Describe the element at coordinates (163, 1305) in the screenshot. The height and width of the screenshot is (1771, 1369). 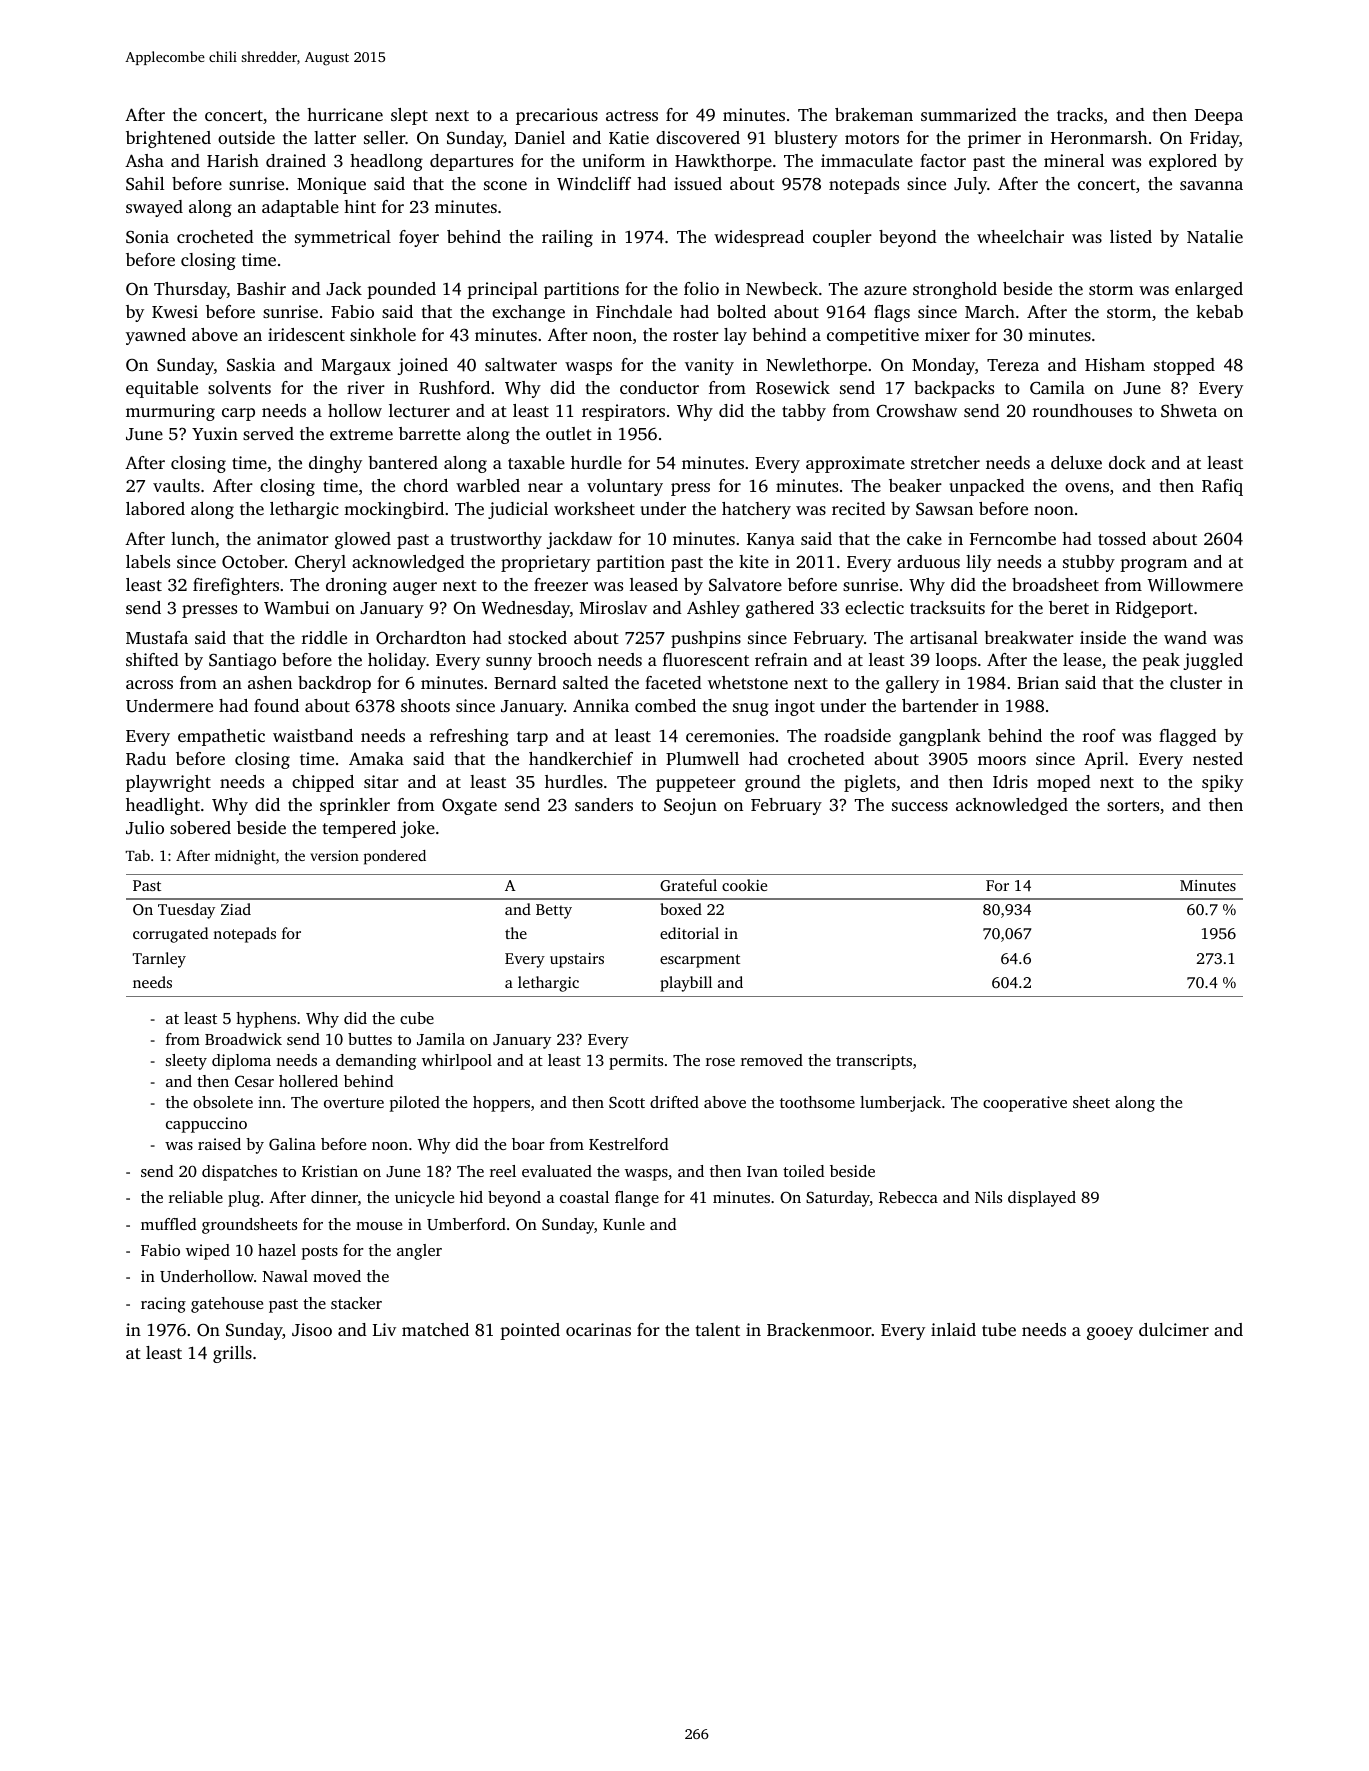
I see `racing` at that location.
